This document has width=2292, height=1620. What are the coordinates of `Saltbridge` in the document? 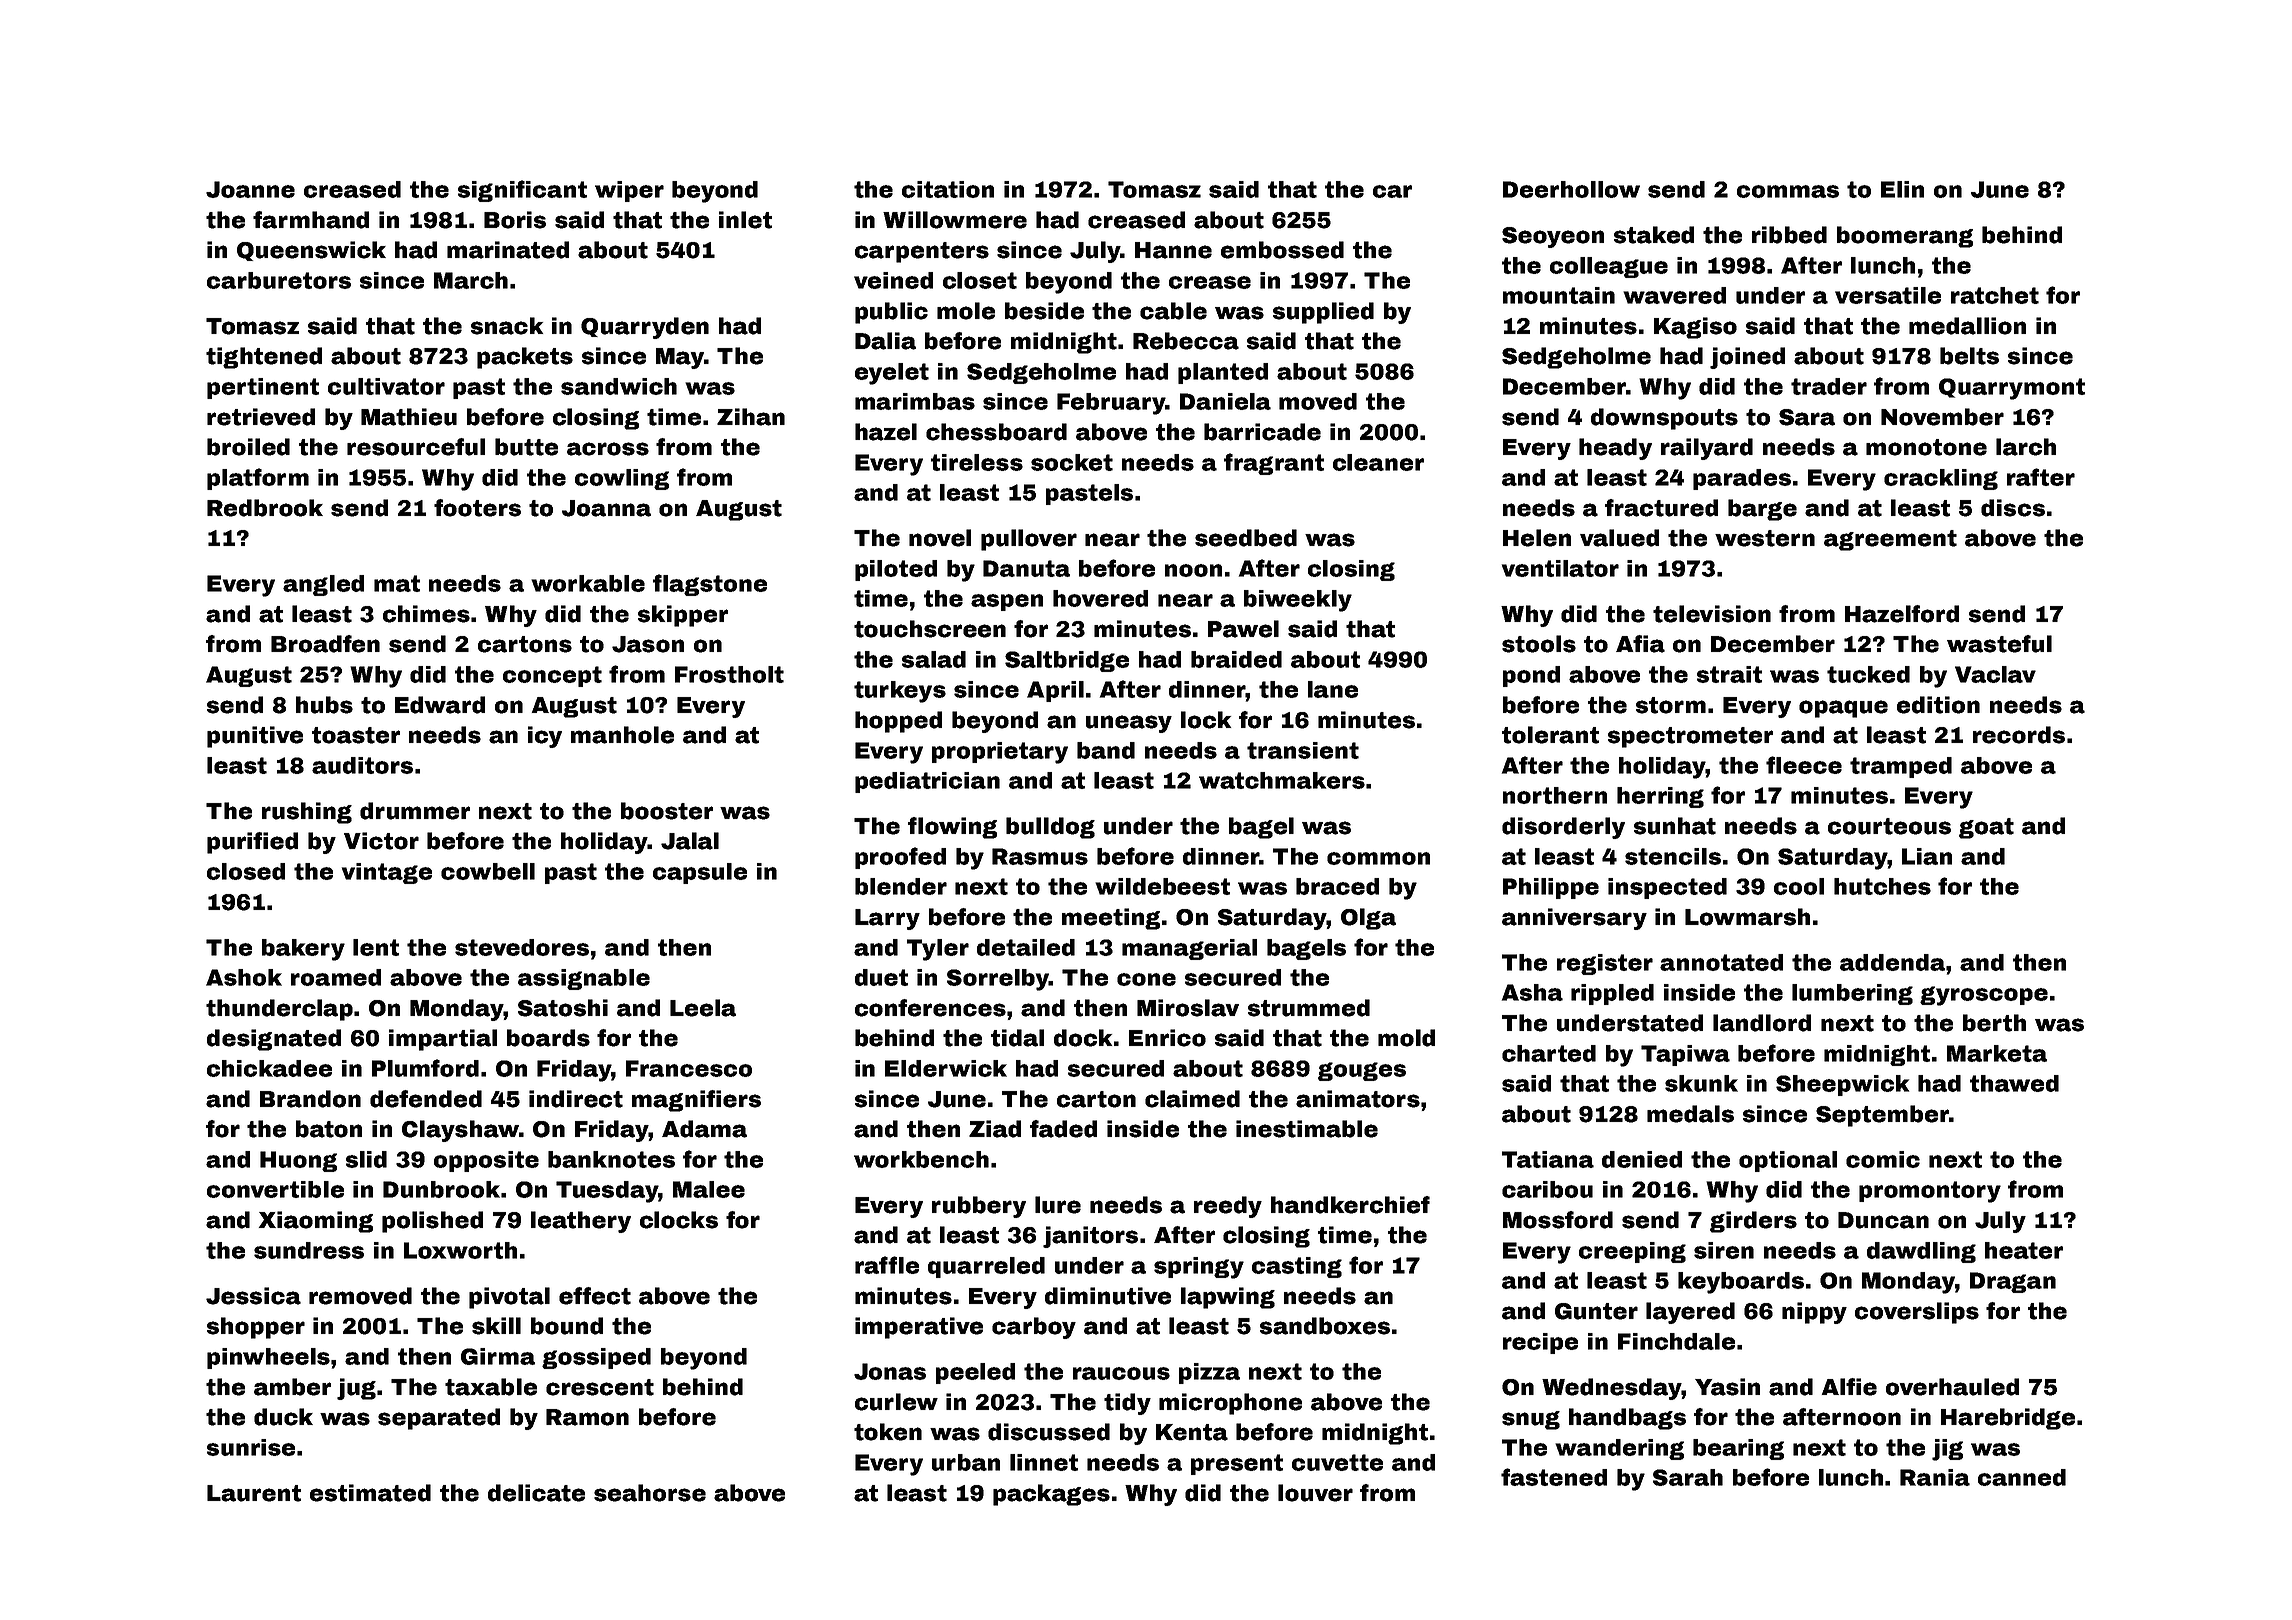 It's located at (1067, 661).
